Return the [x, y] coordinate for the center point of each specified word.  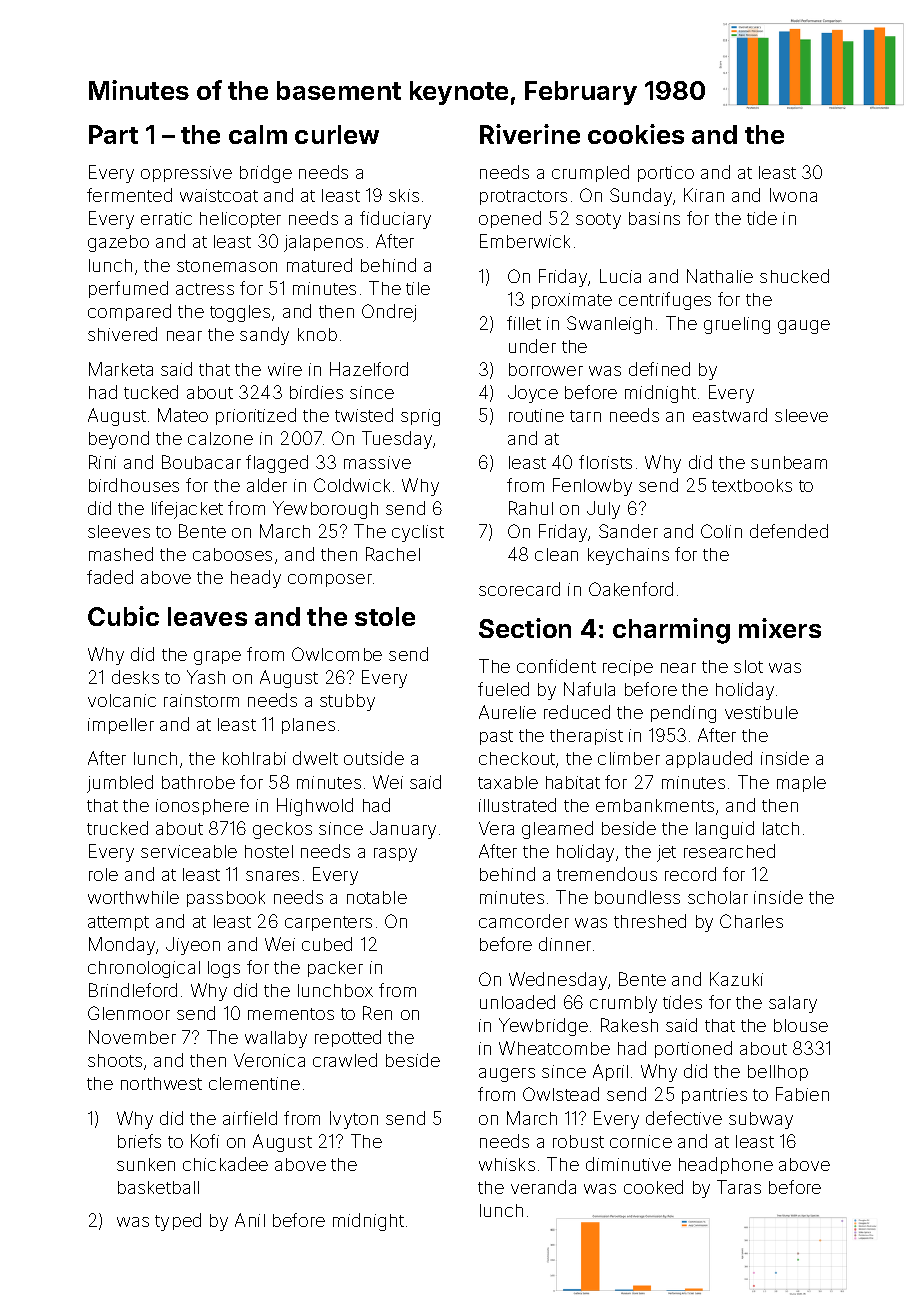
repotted [348, 1038]
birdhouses [134, 485]
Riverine [530, 134]
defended [789, 531]
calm [258, 134]
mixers [780, 628]
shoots [115, 1060]
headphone [726, 1165]
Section [525, 628]
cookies [636, 134]
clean [556, 554]
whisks [507, 1164]
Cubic [123, 616]
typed [178, 1222]
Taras [739, 1187]
